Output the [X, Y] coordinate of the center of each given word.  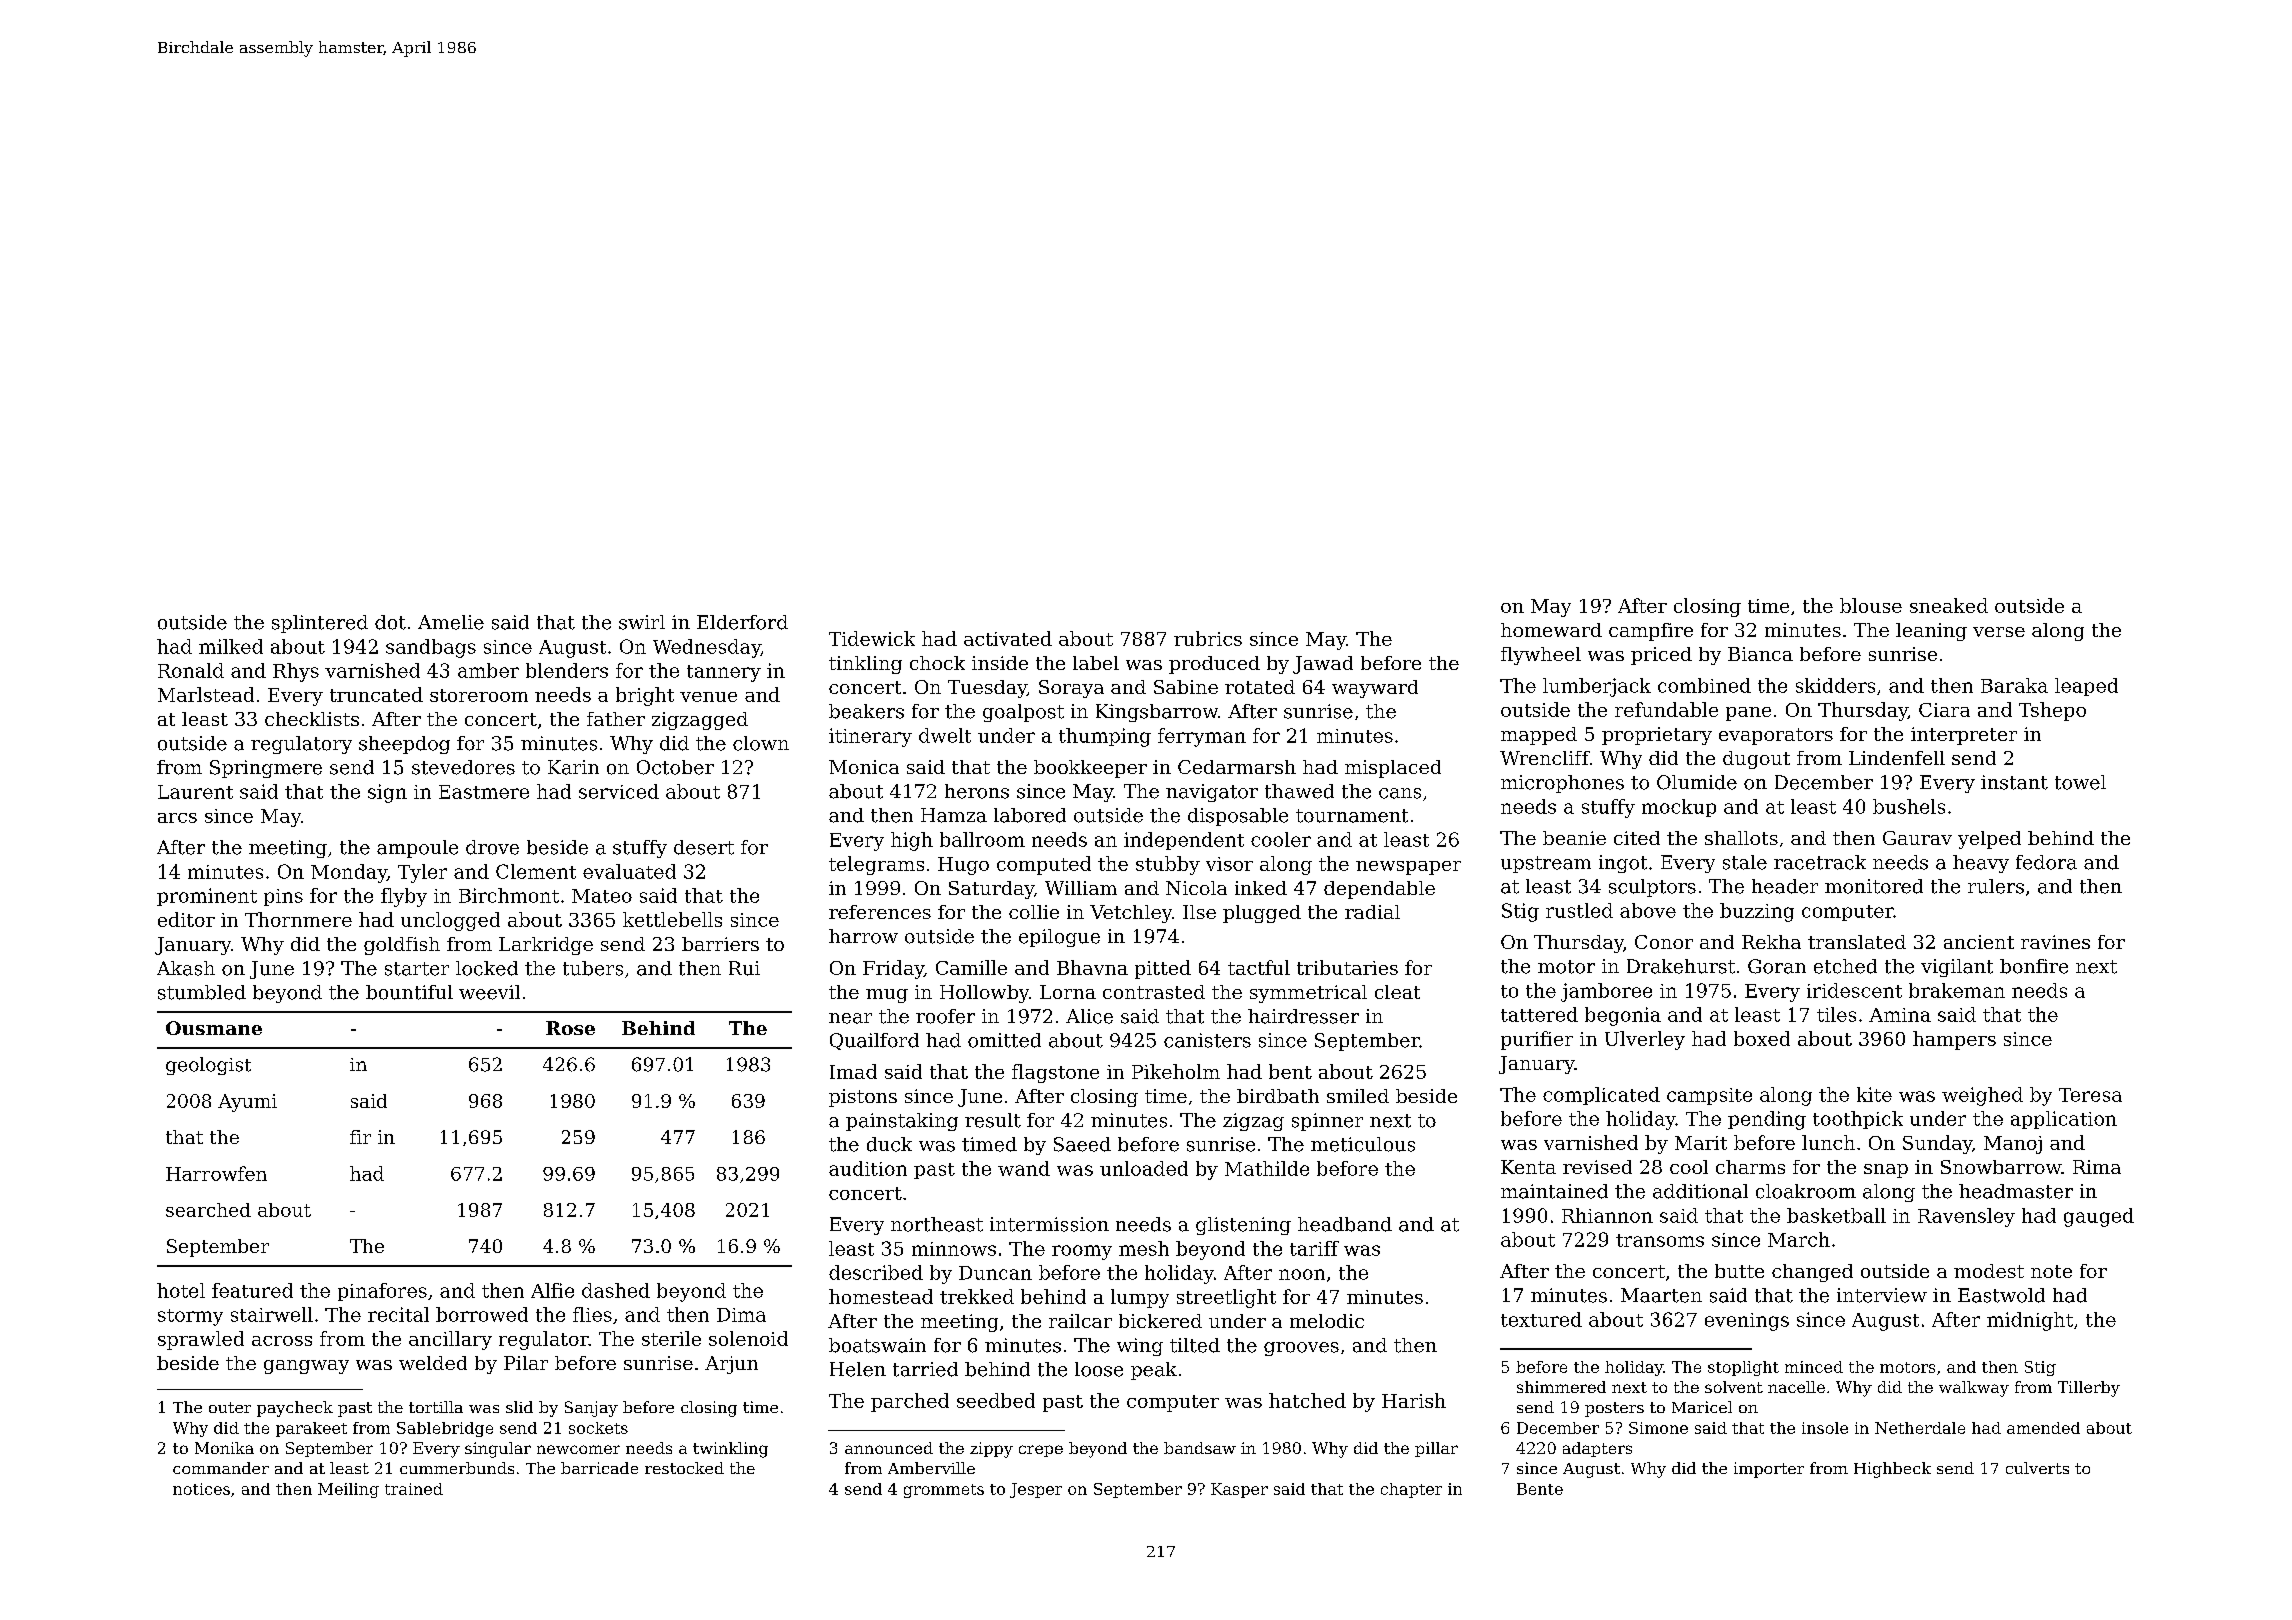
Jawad [1323, 665]
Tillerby [2089, 1389]
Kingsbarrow [1157, 713]
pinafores [382, 1292]
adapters [1597, 1449]
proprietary [1657, 736]
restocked [684, 1468]
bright [645, 696]
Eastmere [484, 792]
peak [1154, 1371]
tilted [1195, 1345]
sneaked [1949, 605]
